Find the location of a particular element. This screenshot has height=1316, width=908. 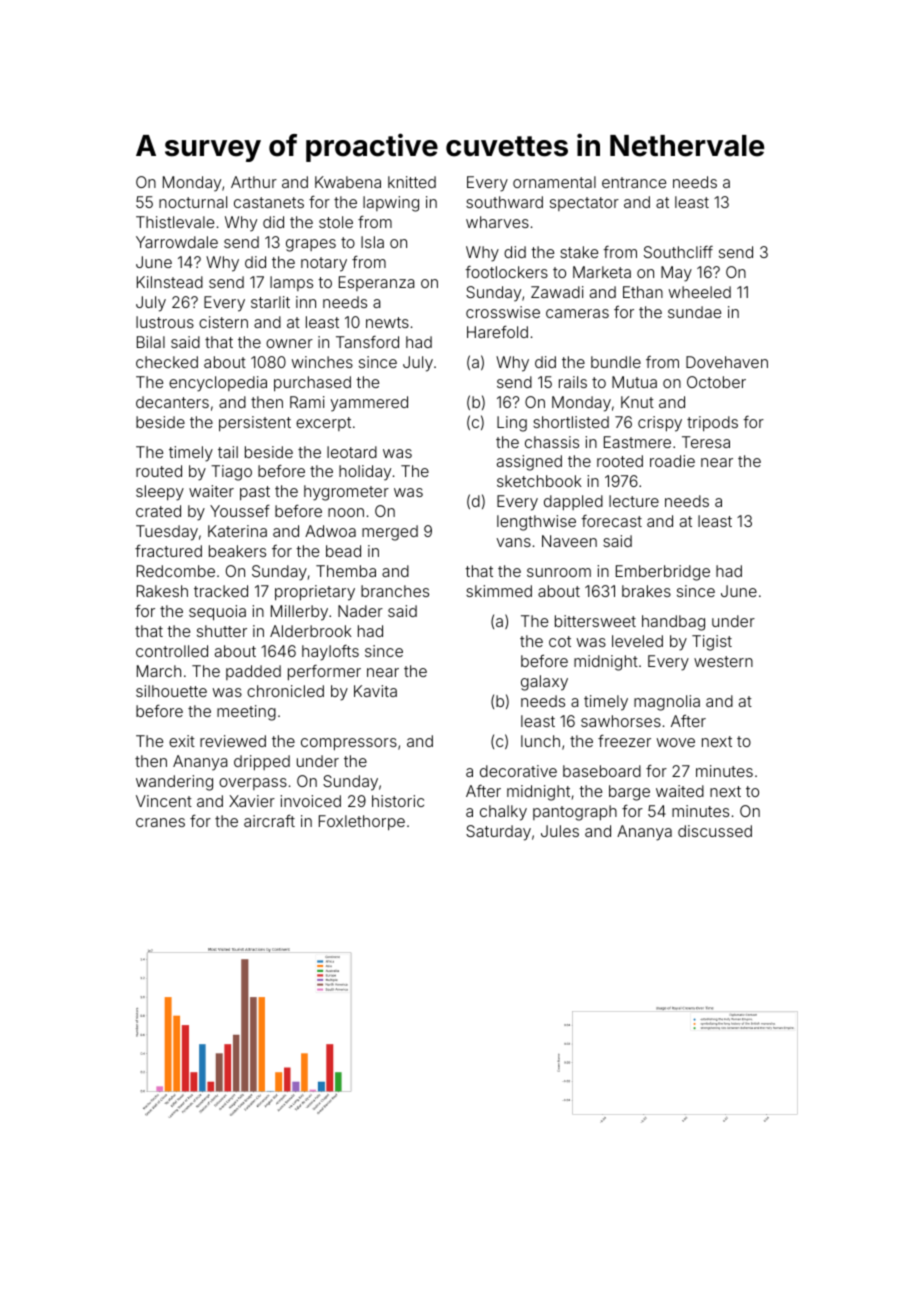

discussed is located at coordinates (715, 831).
